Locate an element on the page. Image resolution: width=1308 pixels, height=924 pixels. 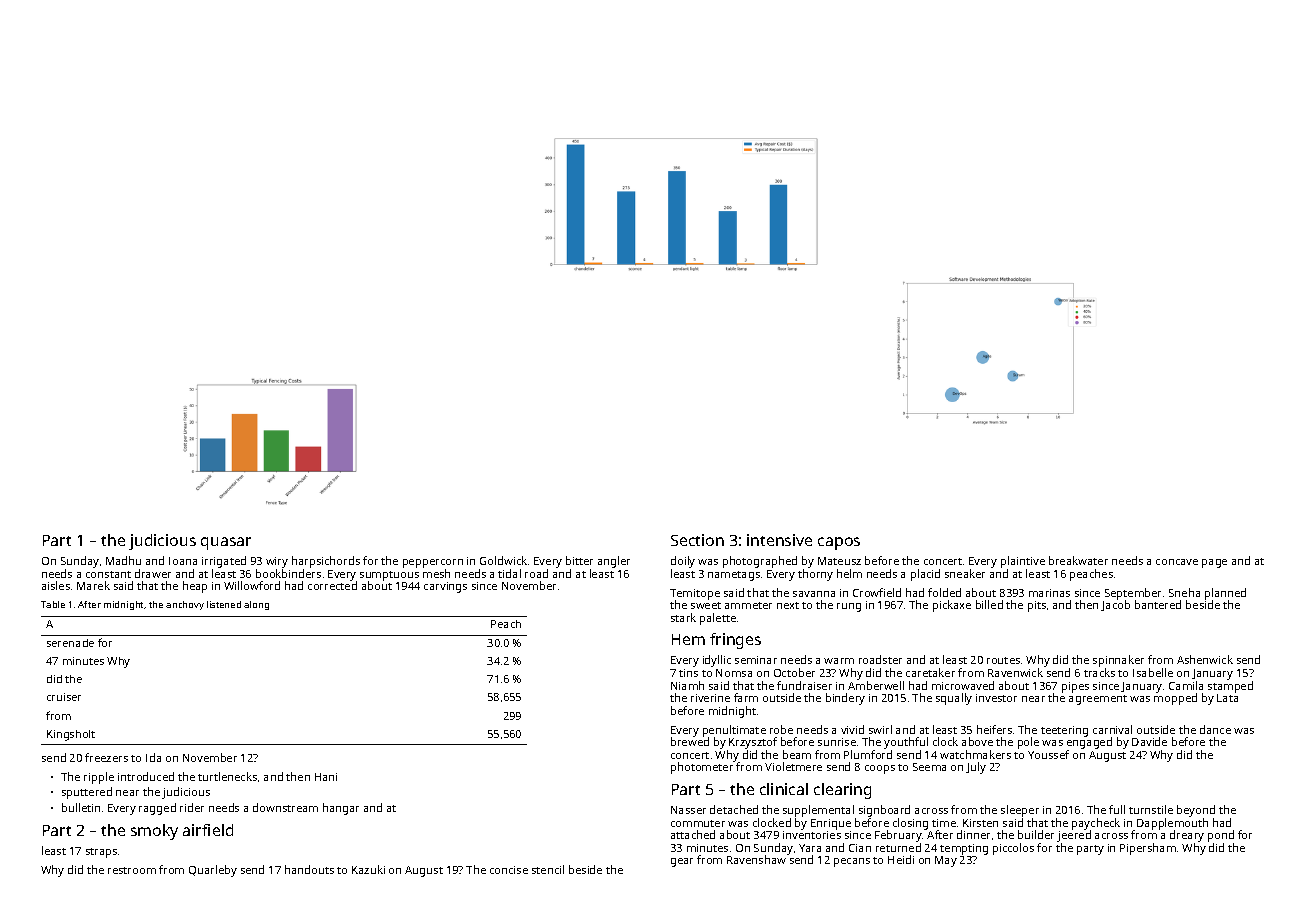
concave is located at coordinates (1177, 562).
